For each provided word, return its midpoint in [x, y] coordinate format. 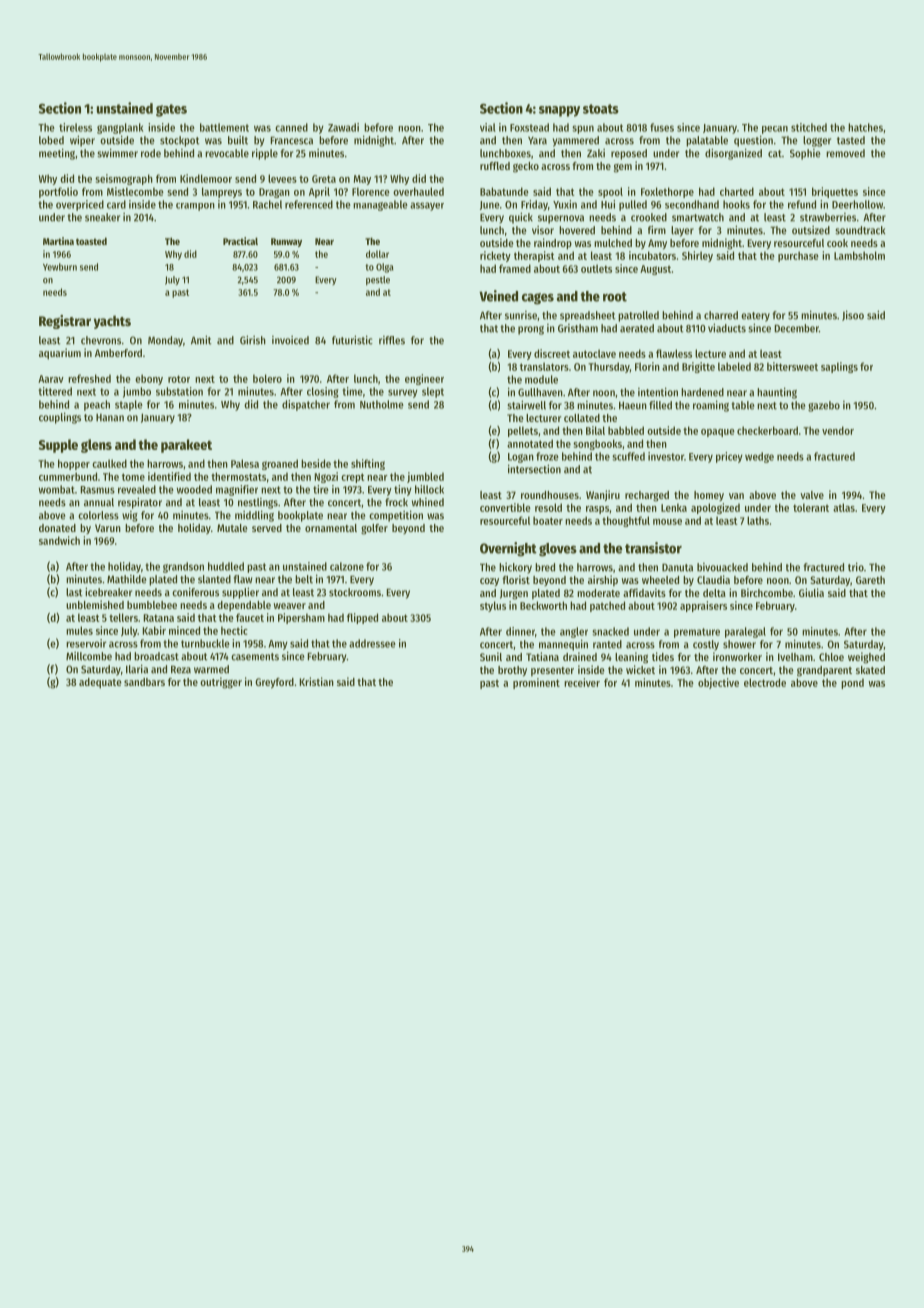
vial [488, 127]
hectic [234, 630]
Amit [201, 340]
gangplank [120, 128]
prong [531, 330]
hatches [865, 127]
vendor [838, 430]
